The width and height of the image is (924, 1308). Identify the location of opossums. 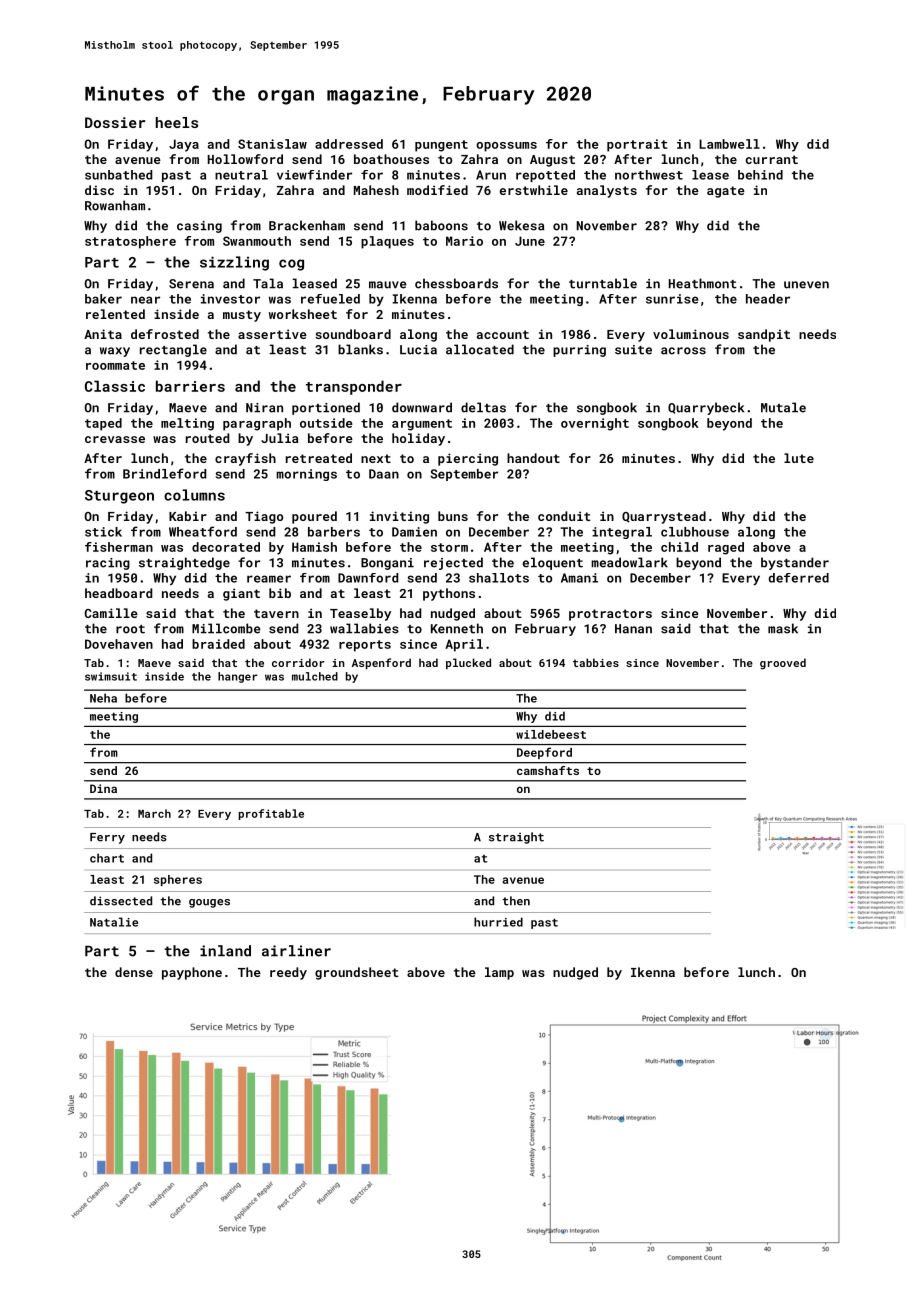
(506, 147).
